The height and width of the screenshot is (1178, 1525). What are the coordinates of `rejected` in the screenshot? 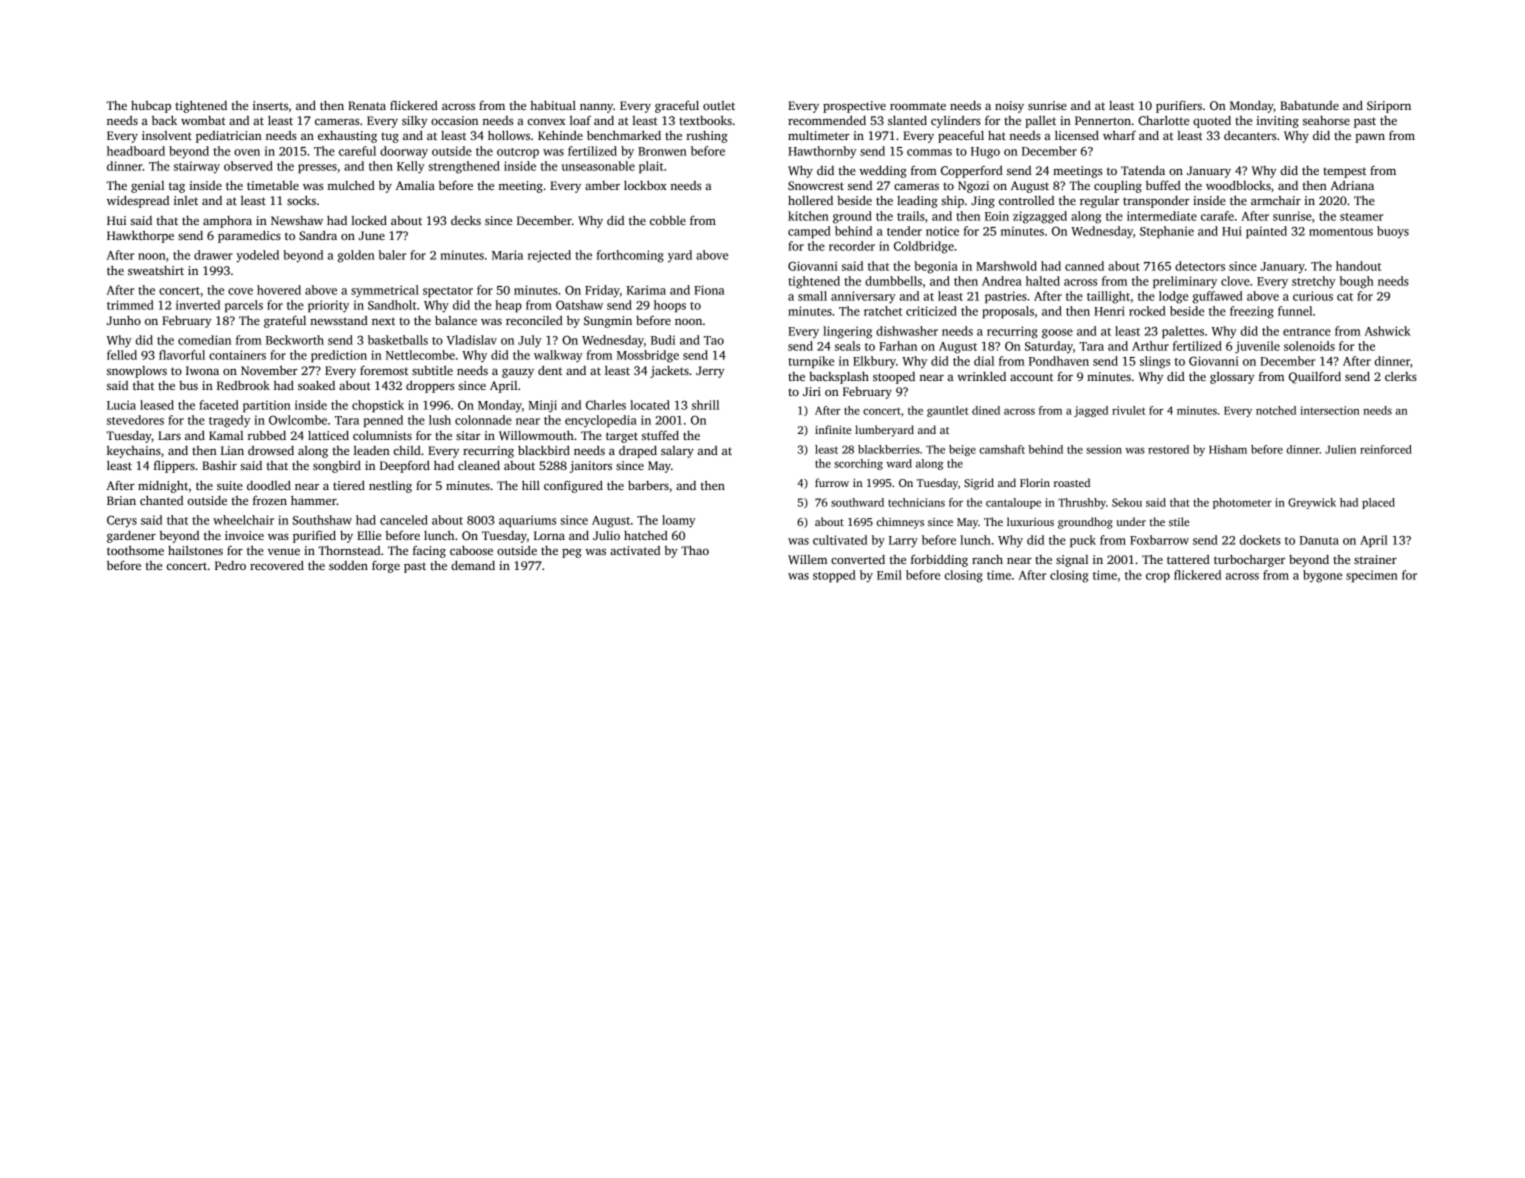 It's located at (549, 256).
